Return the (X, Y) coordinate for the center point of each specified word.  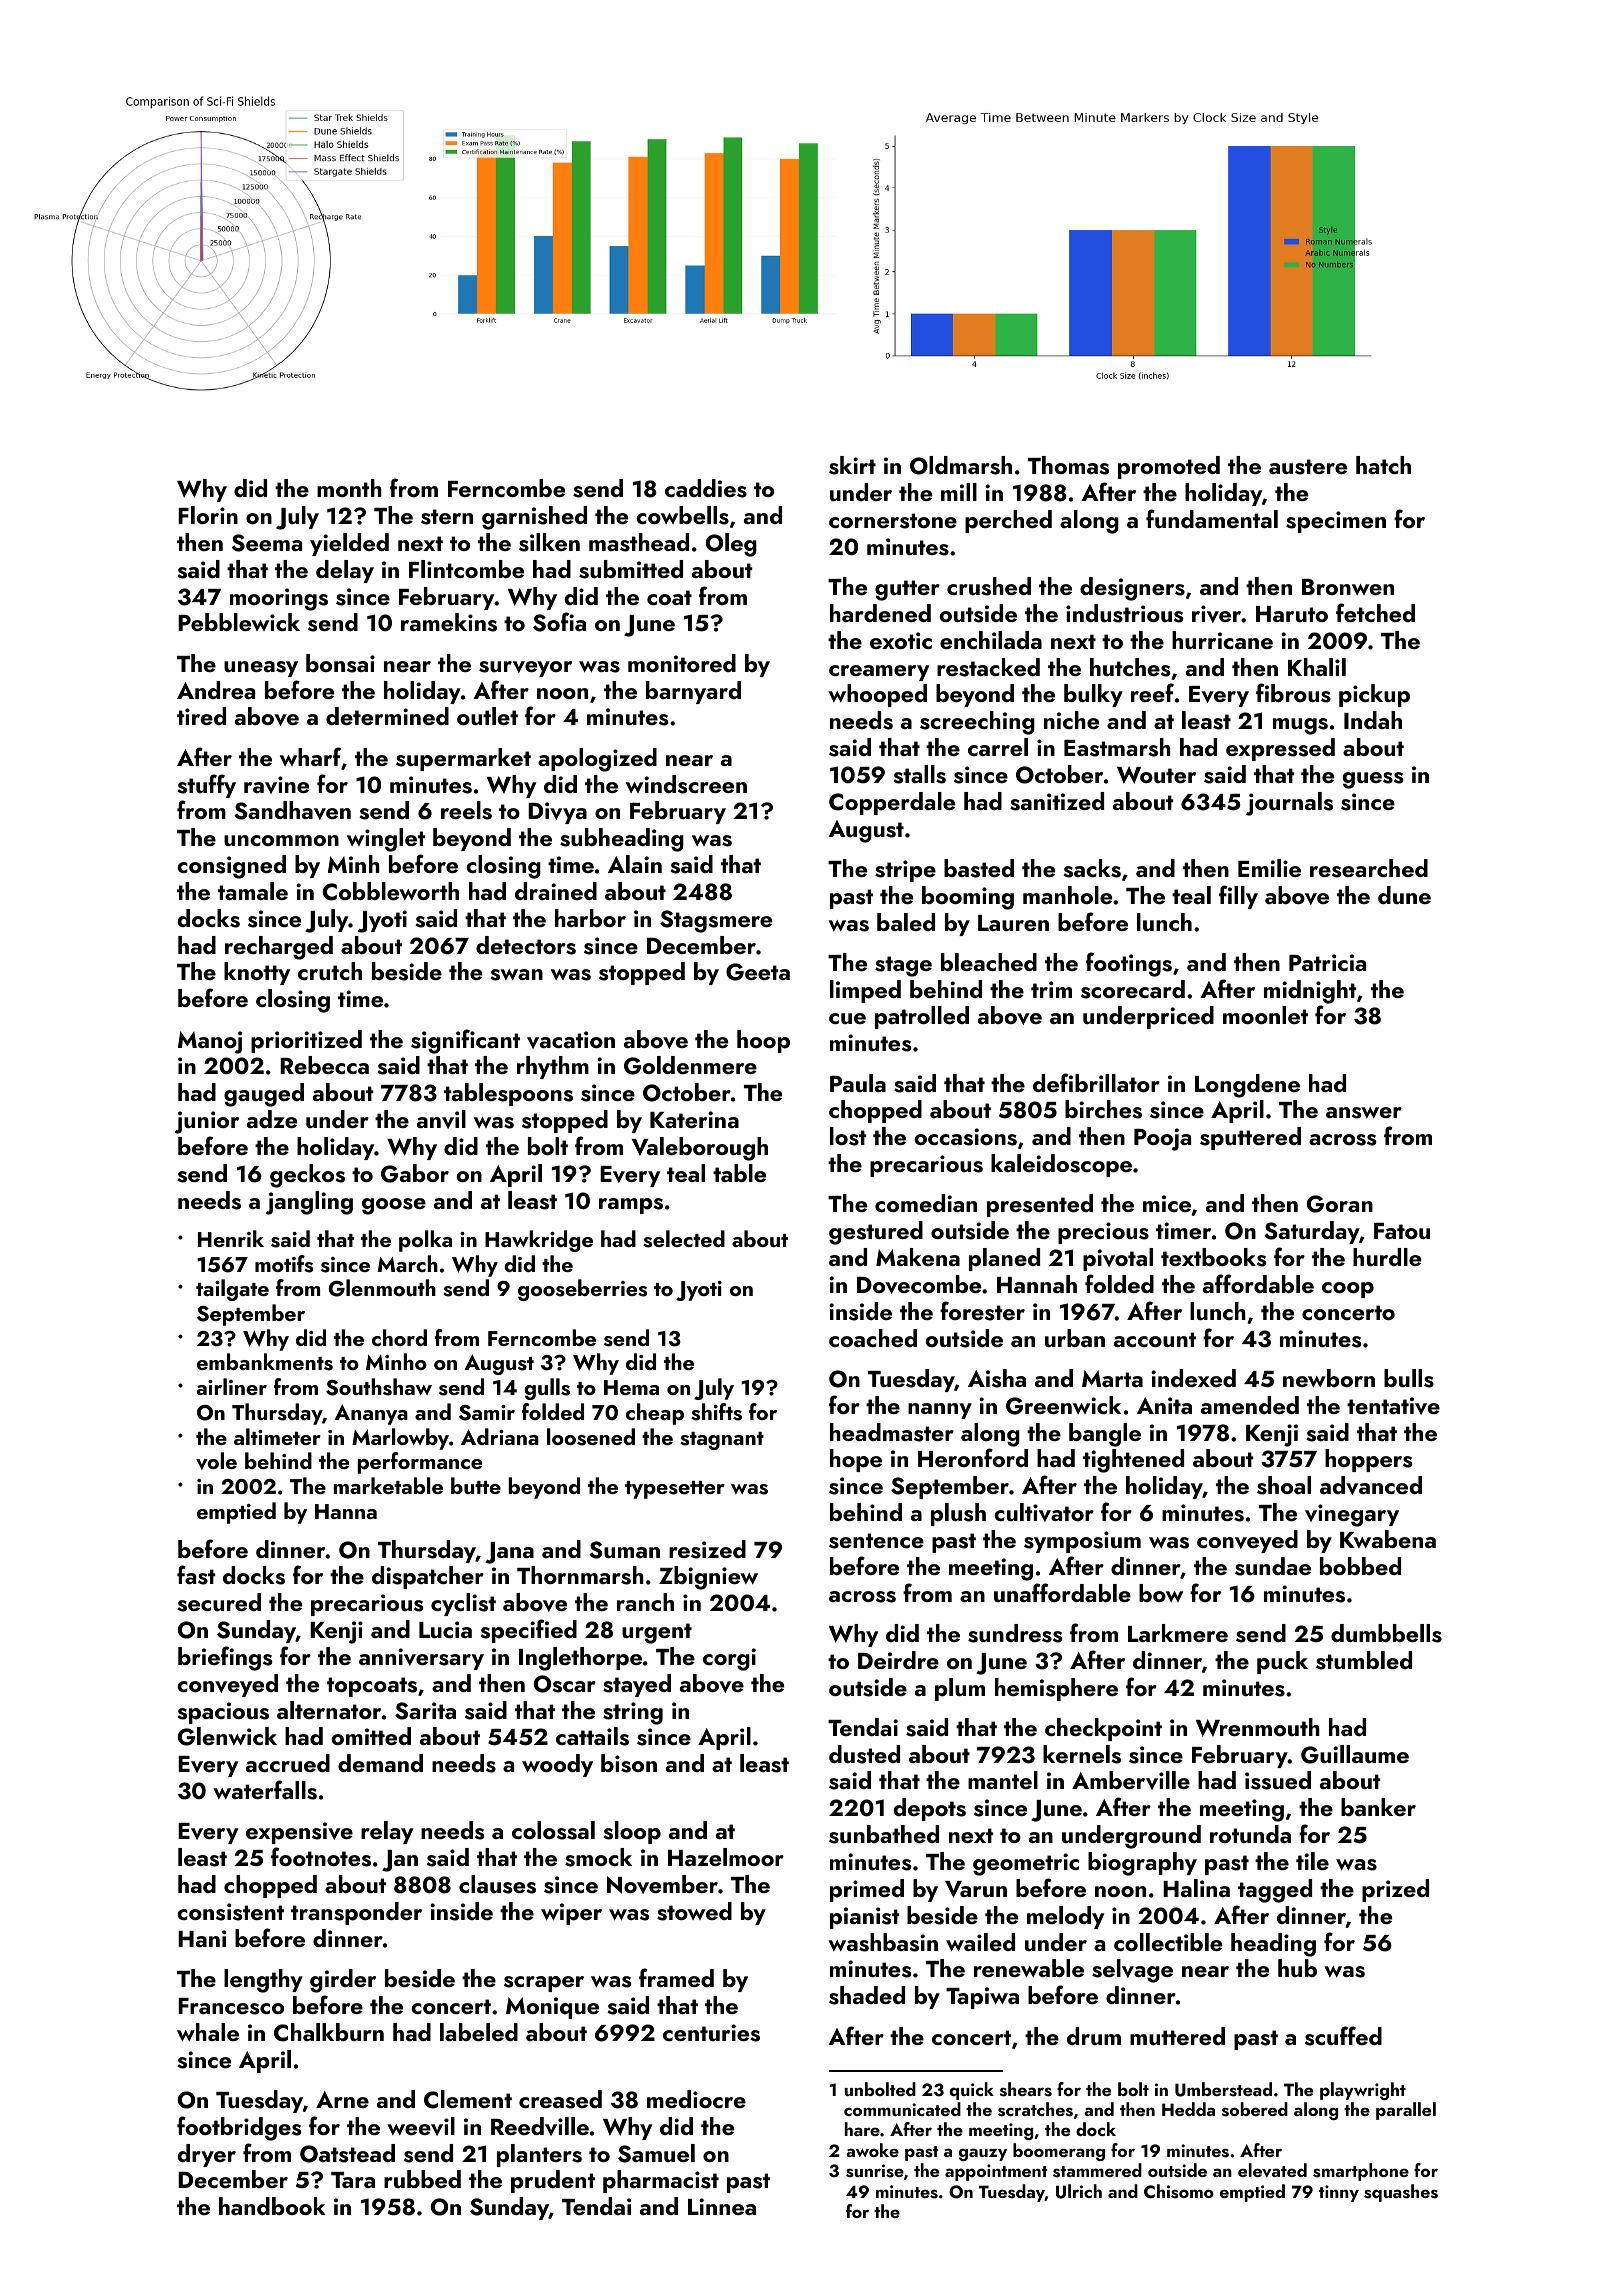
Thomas (1068, 465)
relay (387, 1832)
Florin (208, 515)
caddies (706, 488)
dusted (864, 1754)
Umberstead (1223, 2089)
